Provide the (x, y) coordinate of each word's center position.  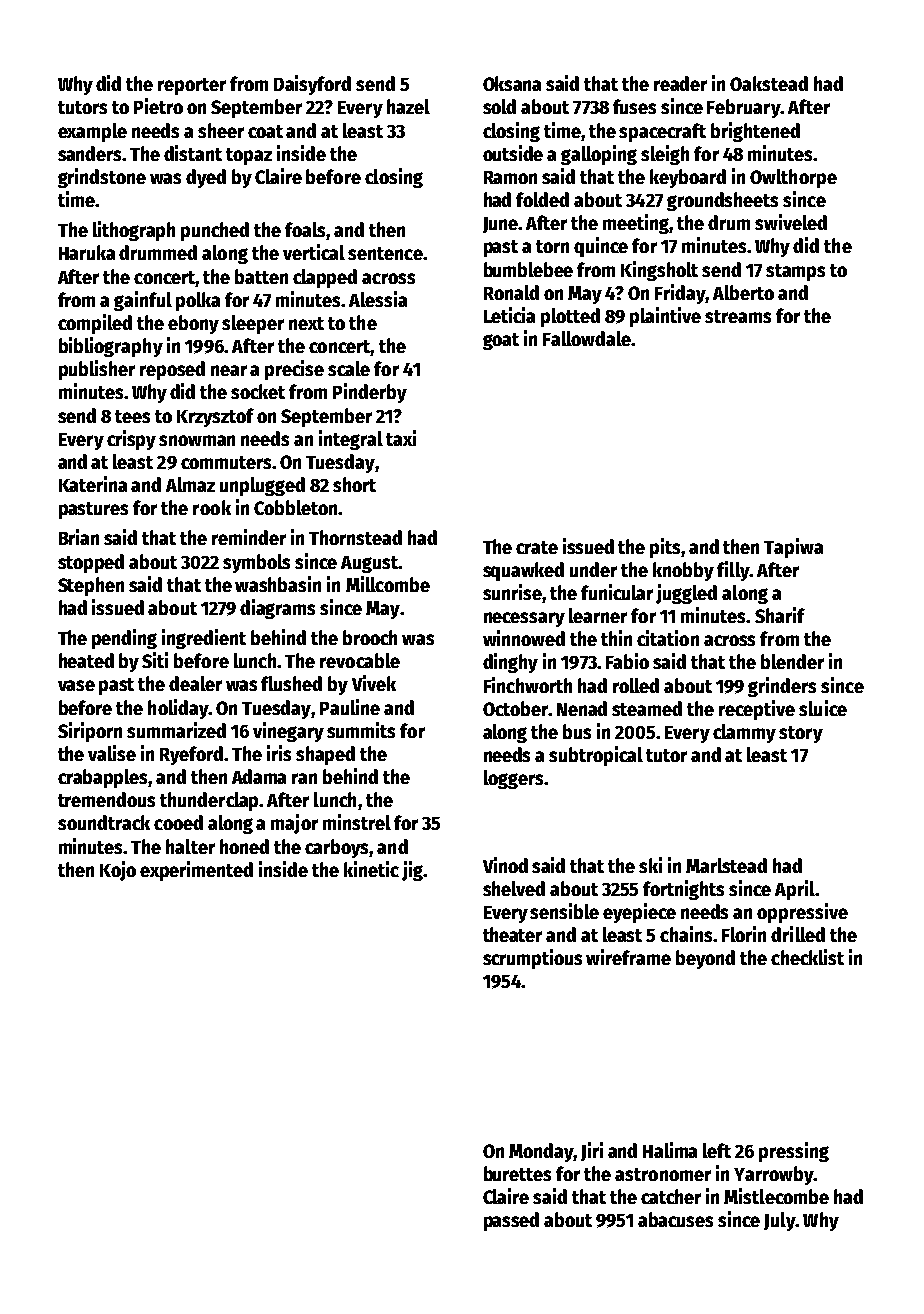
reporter (192, 86)
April (795, 890)
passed (511, 1221)
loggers (513, 779)
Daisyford (312, 85)
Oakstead (769, 83)
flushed (291, 683)
